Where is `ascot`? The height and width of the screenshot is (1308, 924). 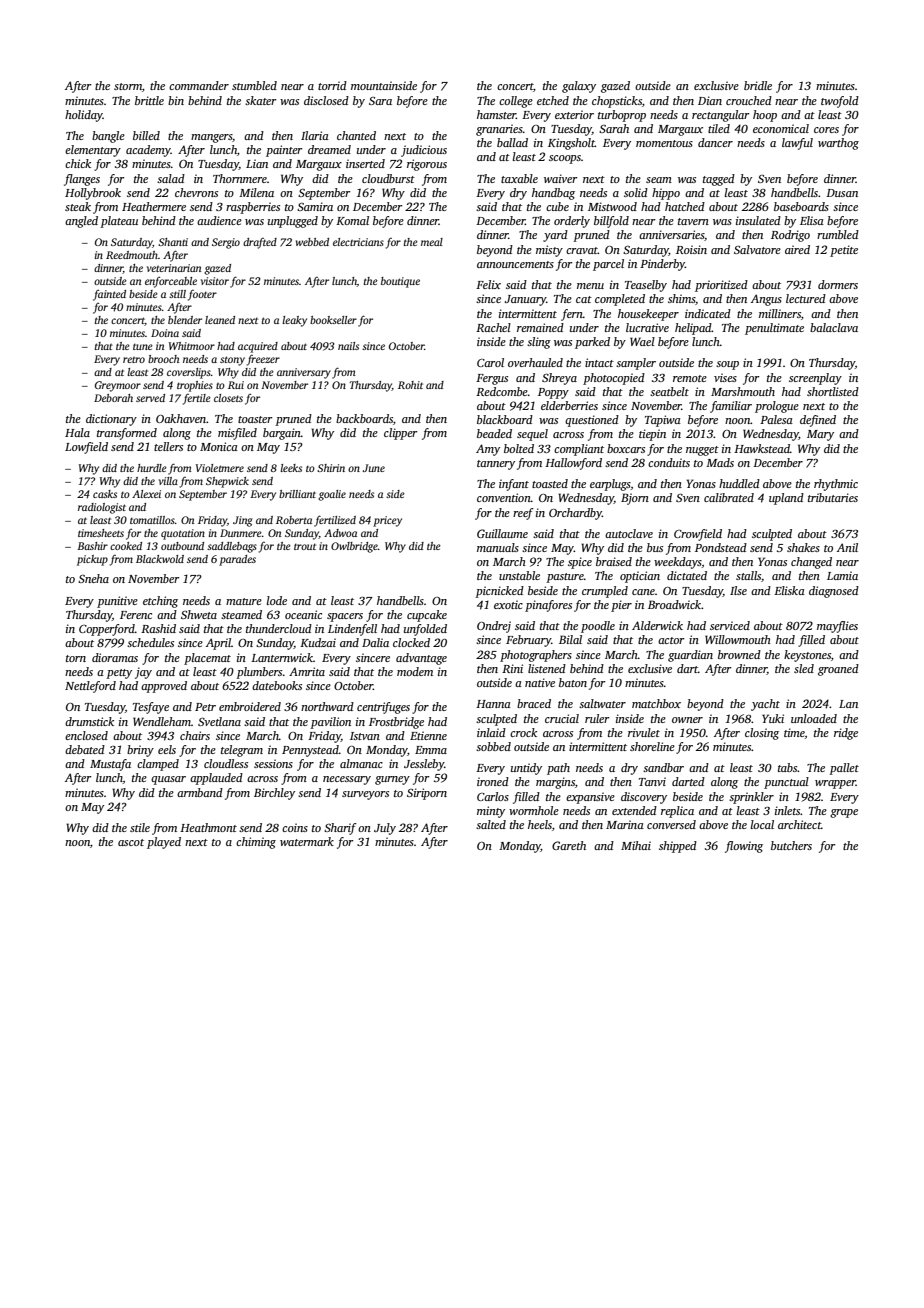
ascot is located at coordinates (131, 842).
